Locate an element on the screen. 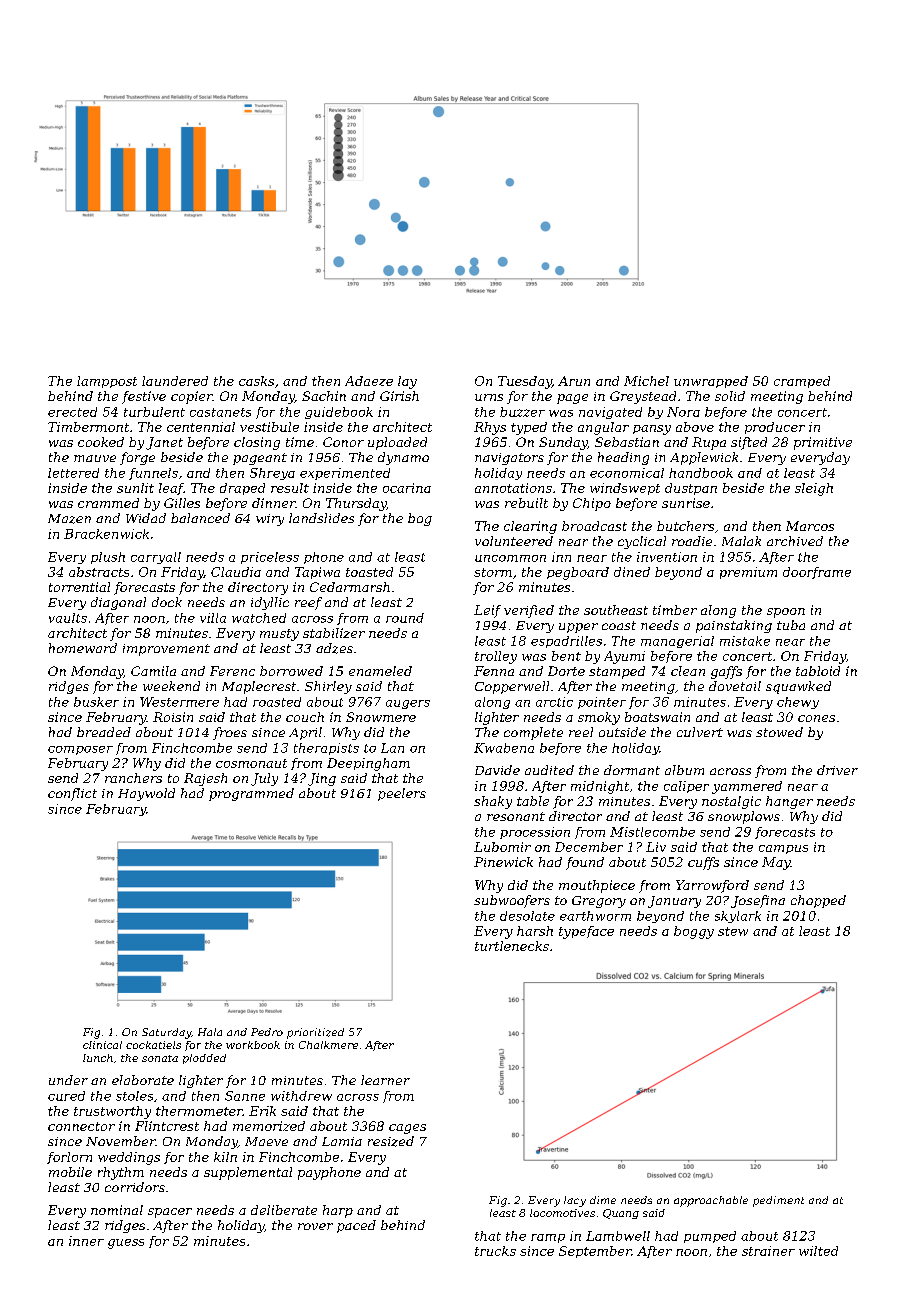 The image size is (908, 1316). guess is located at coordinates (126, 1244).
